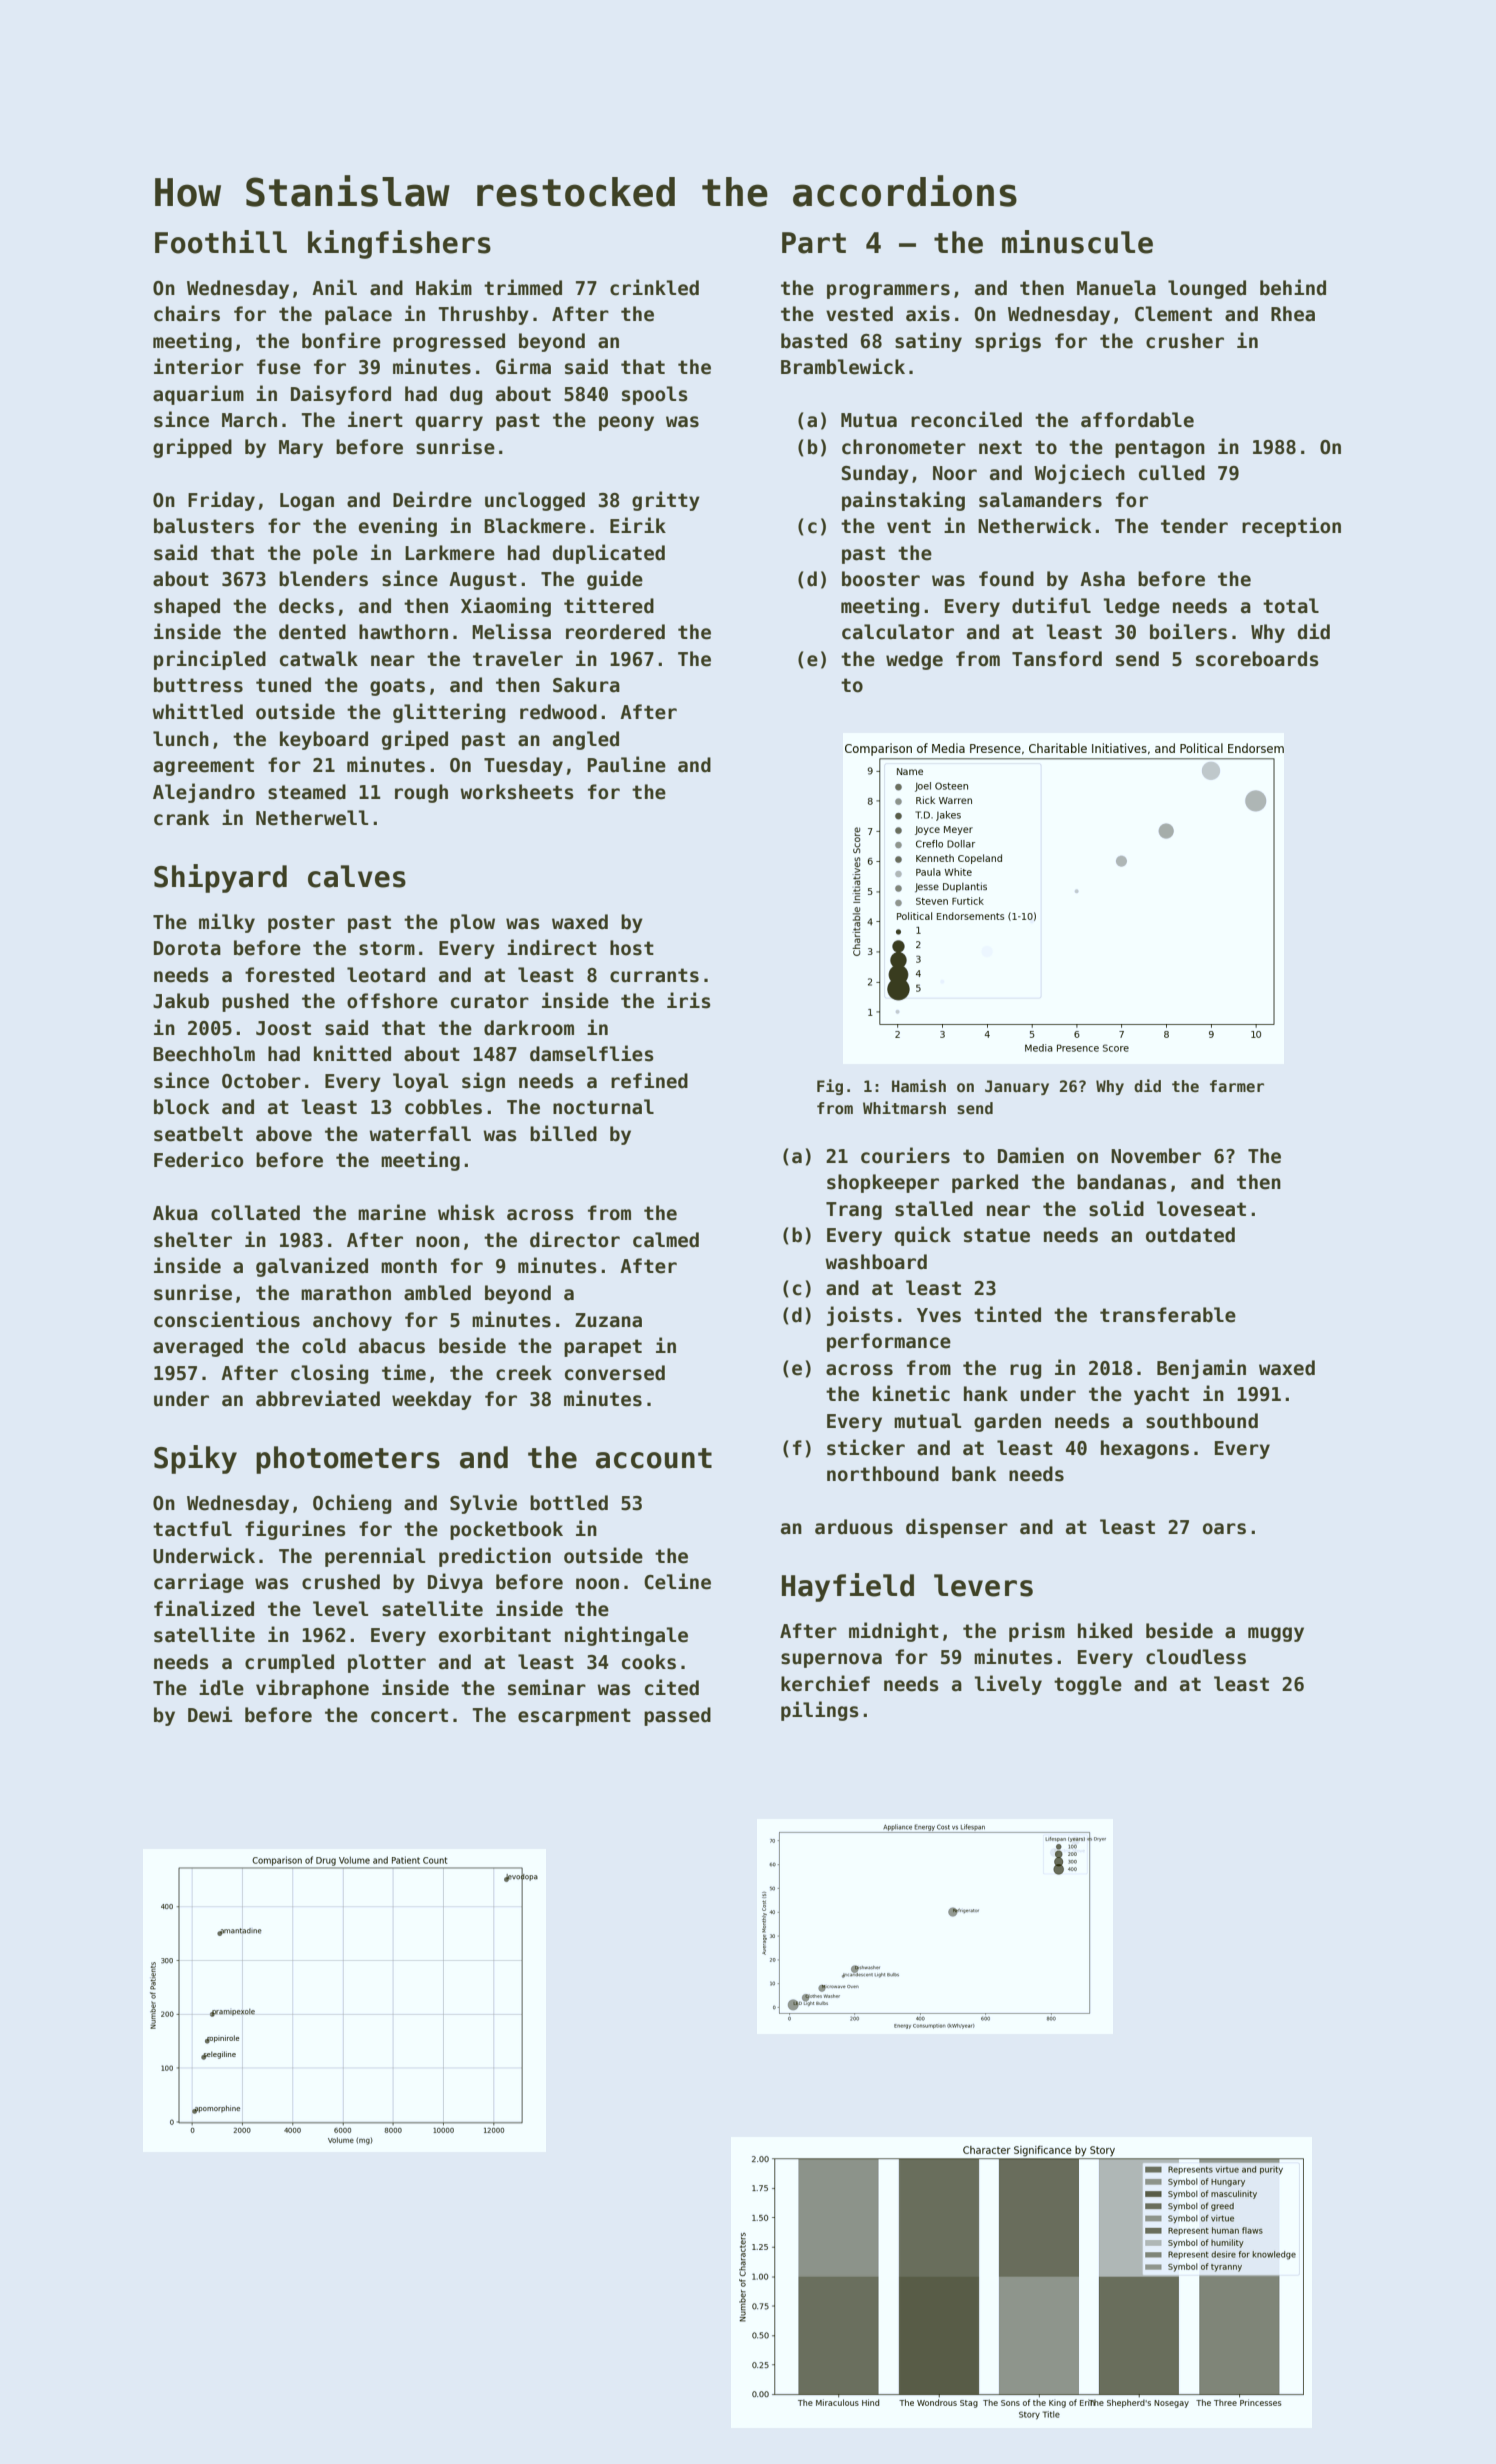 This image has height=2464, width=1496. What do you see at coordinates (1201, 1369) in the image?
I see `Benjamin` at bounding box center [1201, 1369].
